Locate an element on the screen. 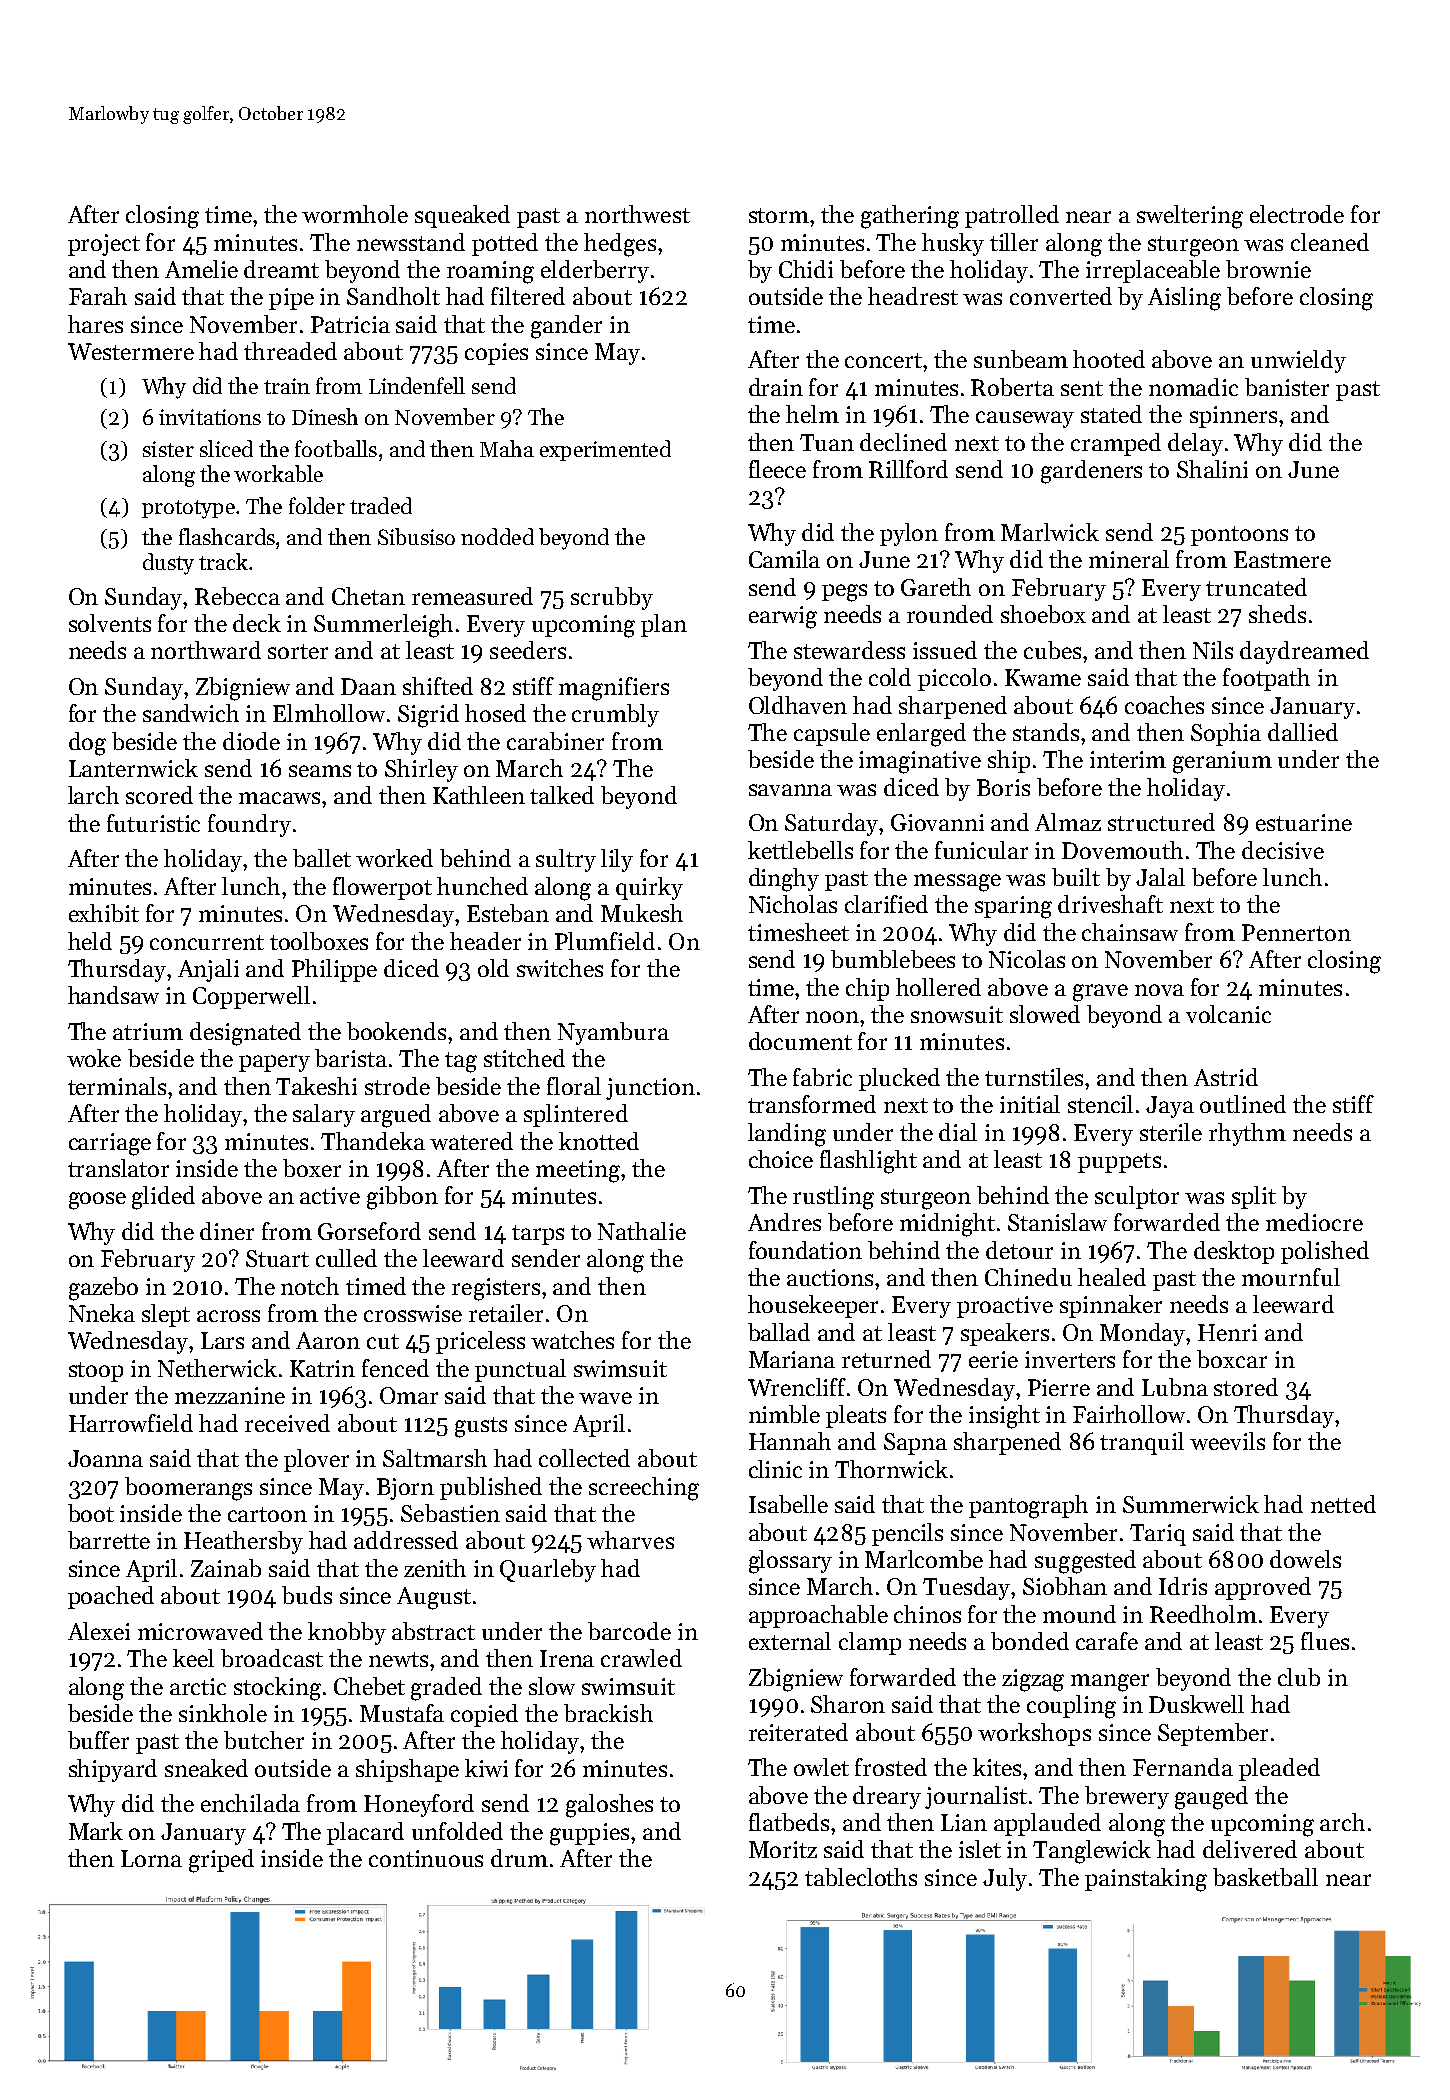 Image resolution: width=1450 pixels, height=2100 pixels. Mukesh is located at coordinates (642, 913).
